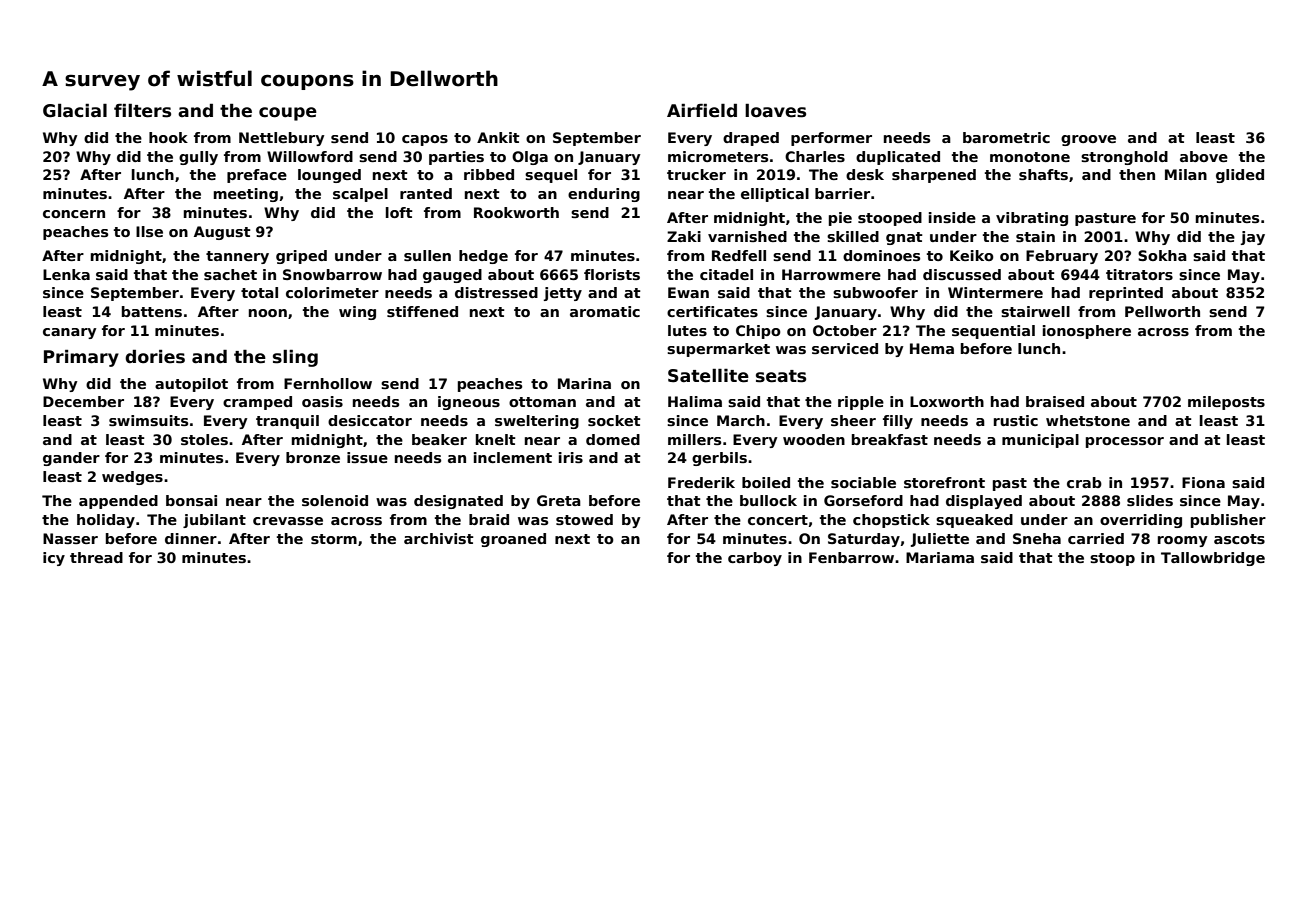 The width and height of the image is (1308, 924). Describe the element at coordinates (1226, 403) in the image. I see `mileposts` at that location.
